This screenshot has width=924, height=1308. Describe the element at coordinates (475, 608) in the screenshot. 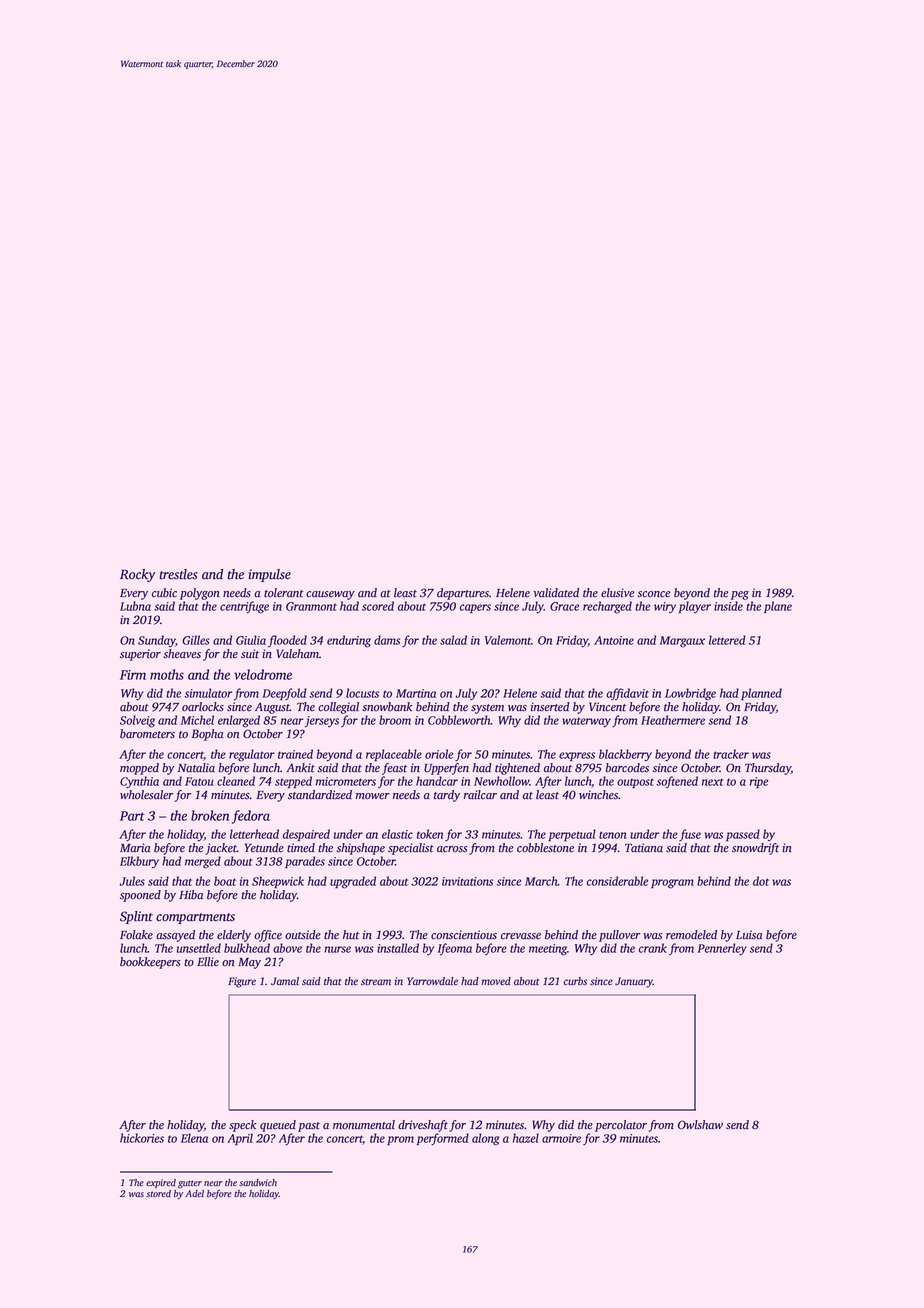

I see `capers` at that location.
